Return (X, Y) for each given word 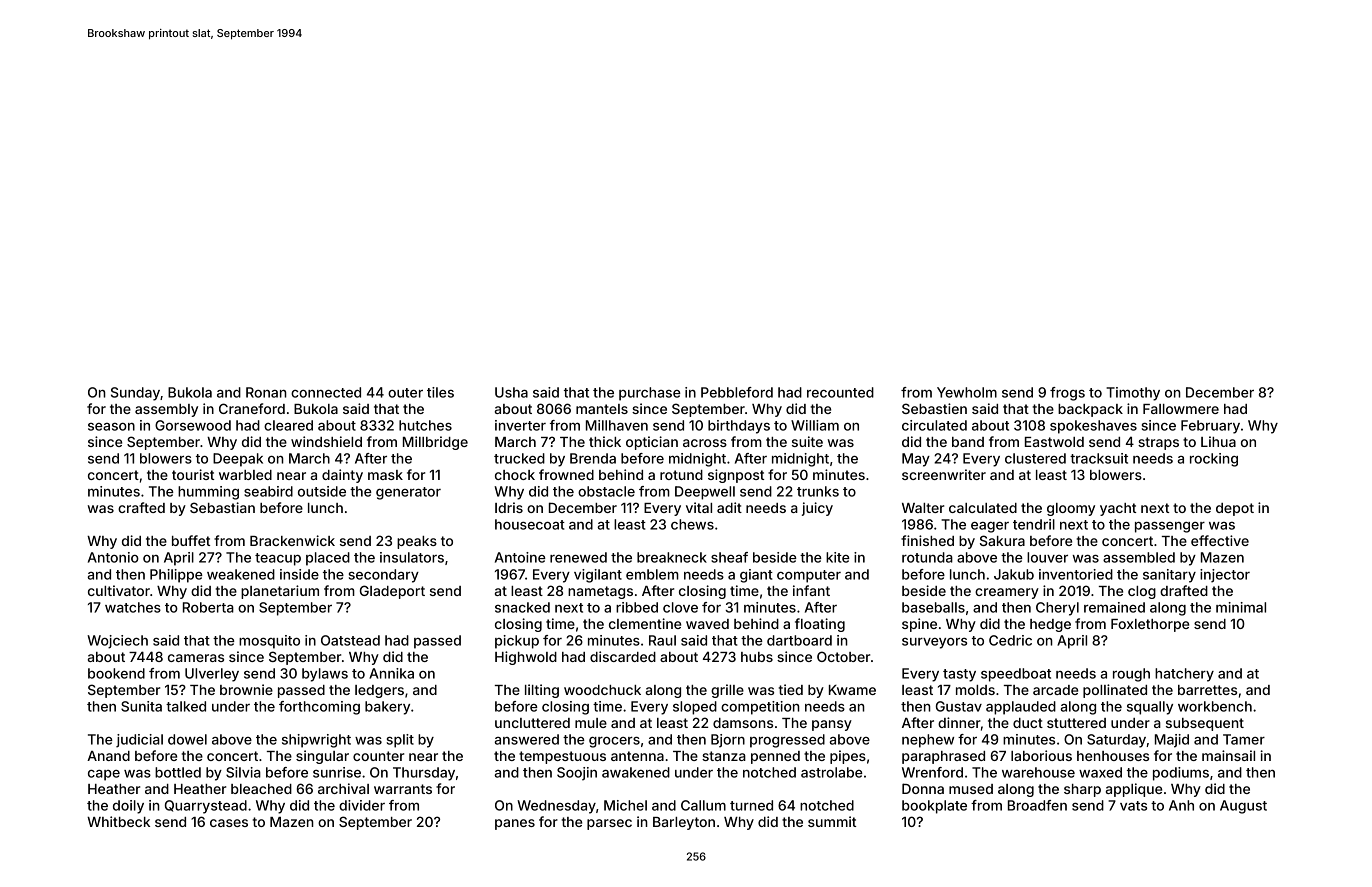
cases (229, 823)
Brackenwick (292, 540)
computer (809, 576)
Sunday (135, 394)
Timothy (1133, 394)
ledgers (379, 691)
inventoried (1076, 574)
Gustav (959, 706)
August (1243, 807)
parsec (609, 824)
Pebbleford (737, 392)
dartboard (799, 640)
